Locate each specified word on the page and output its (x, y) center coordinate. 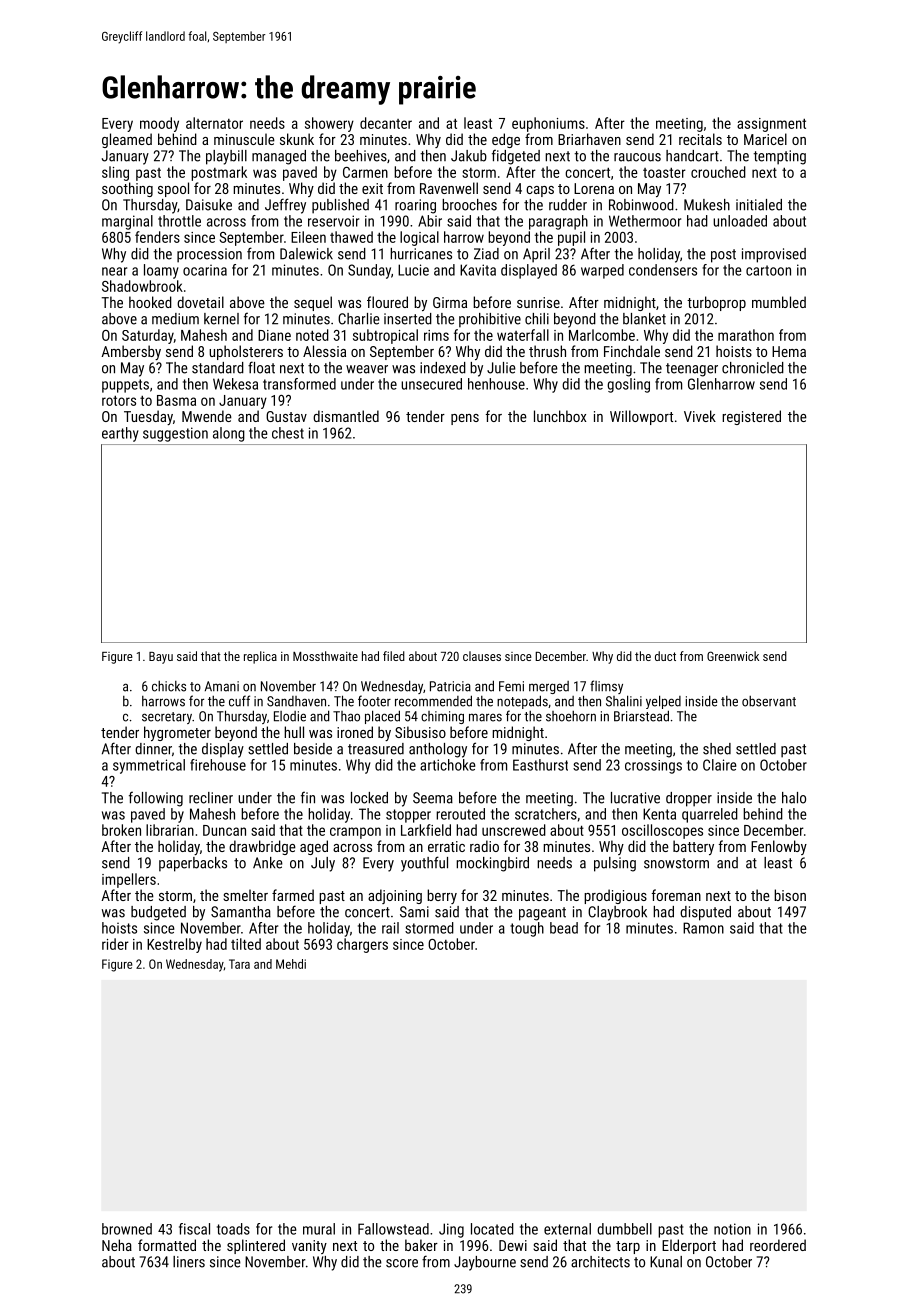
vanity (309, 1247)
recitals (700, 139)
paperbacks (193, 864)
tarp (628, 1247)
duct (665, 656)
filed (394, 656)
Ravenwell (449, 188)
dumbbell (624, 1229)
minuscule (244, 139)
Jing (451, 1230)
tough (527, 929)
